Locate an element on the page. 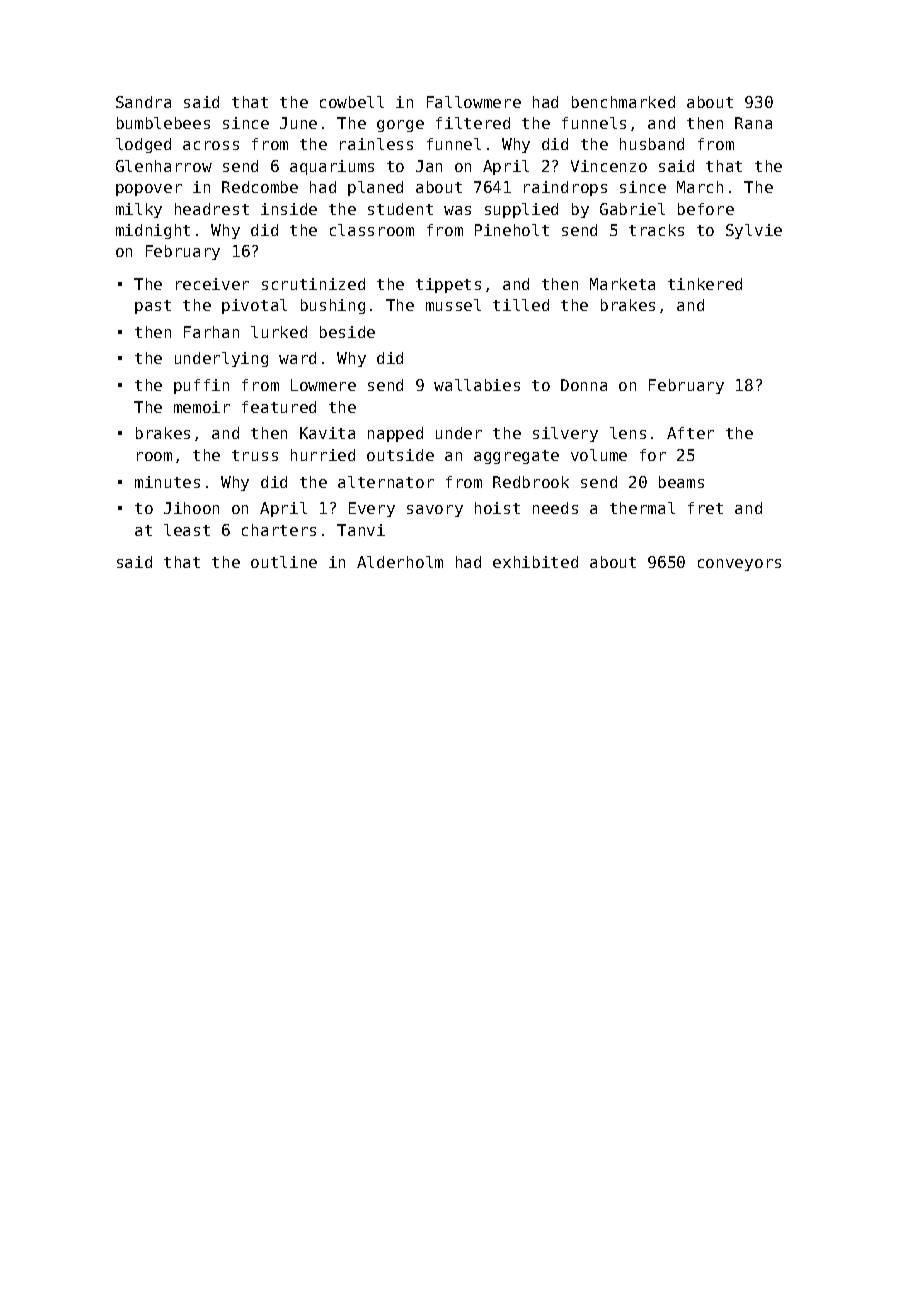 The height and width of the document is (1316, 908). filtered is located at coordinates (473, 123).
